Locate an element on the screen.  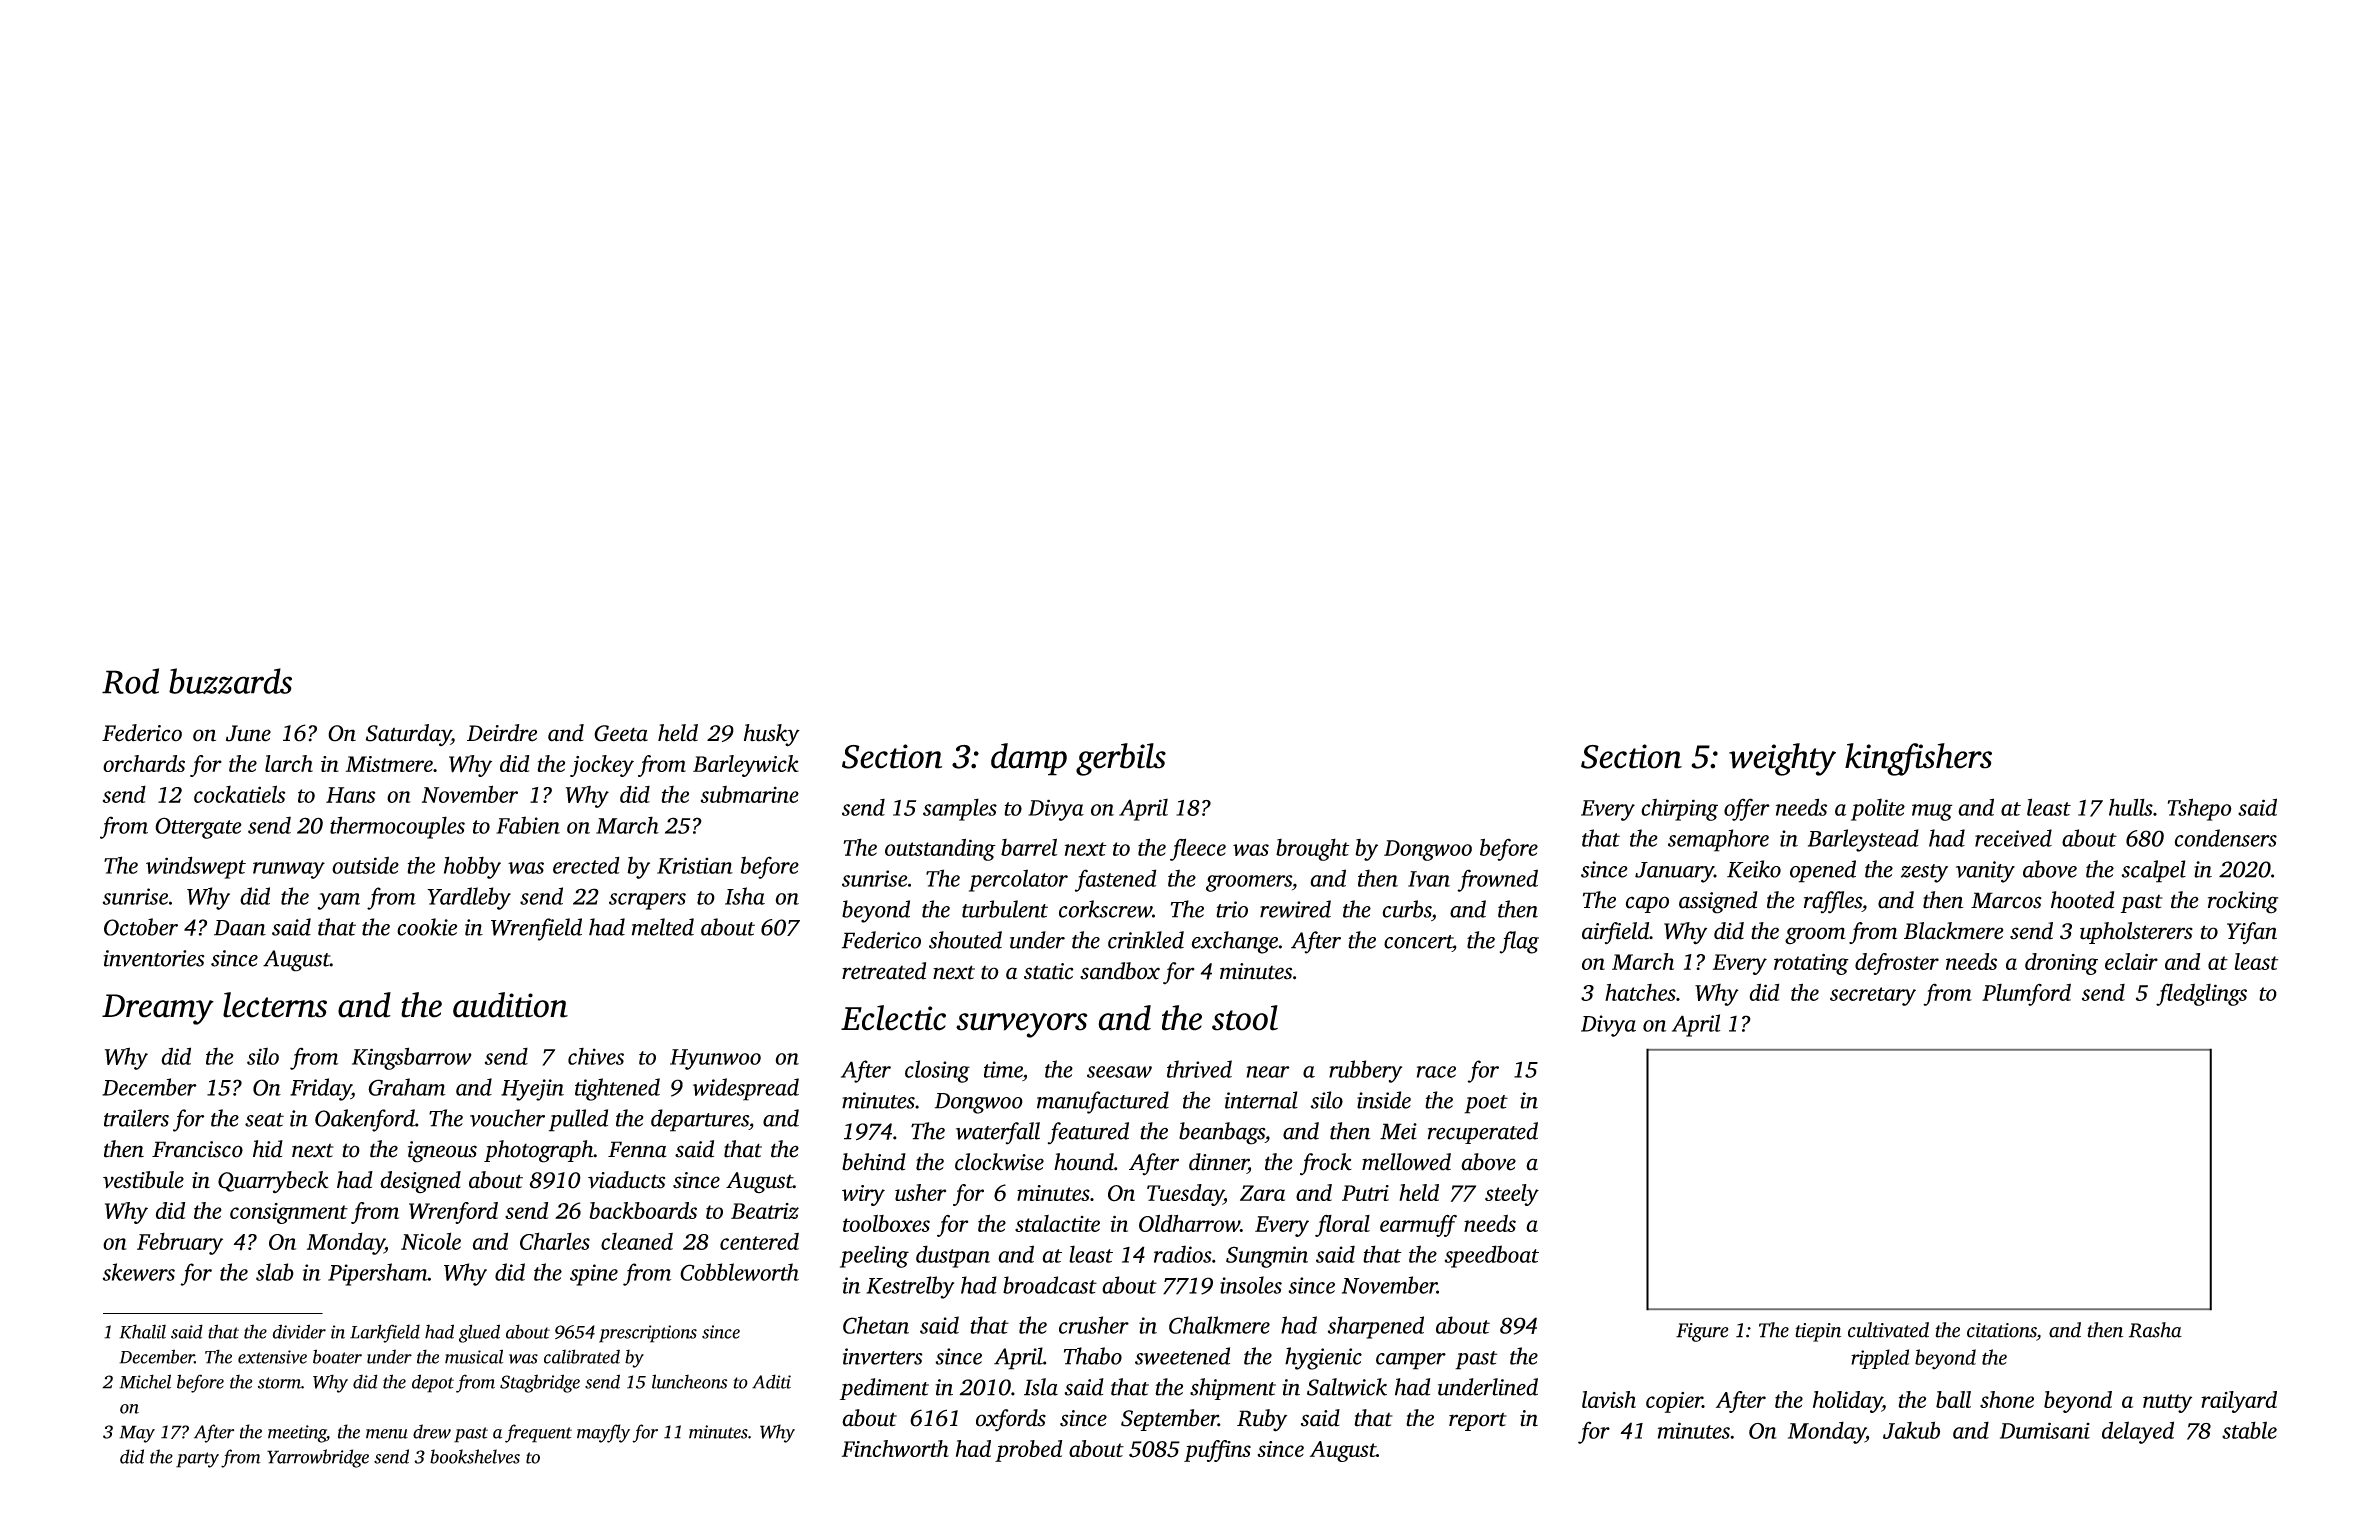
Yifan is located at coordinates (2252, 933).
